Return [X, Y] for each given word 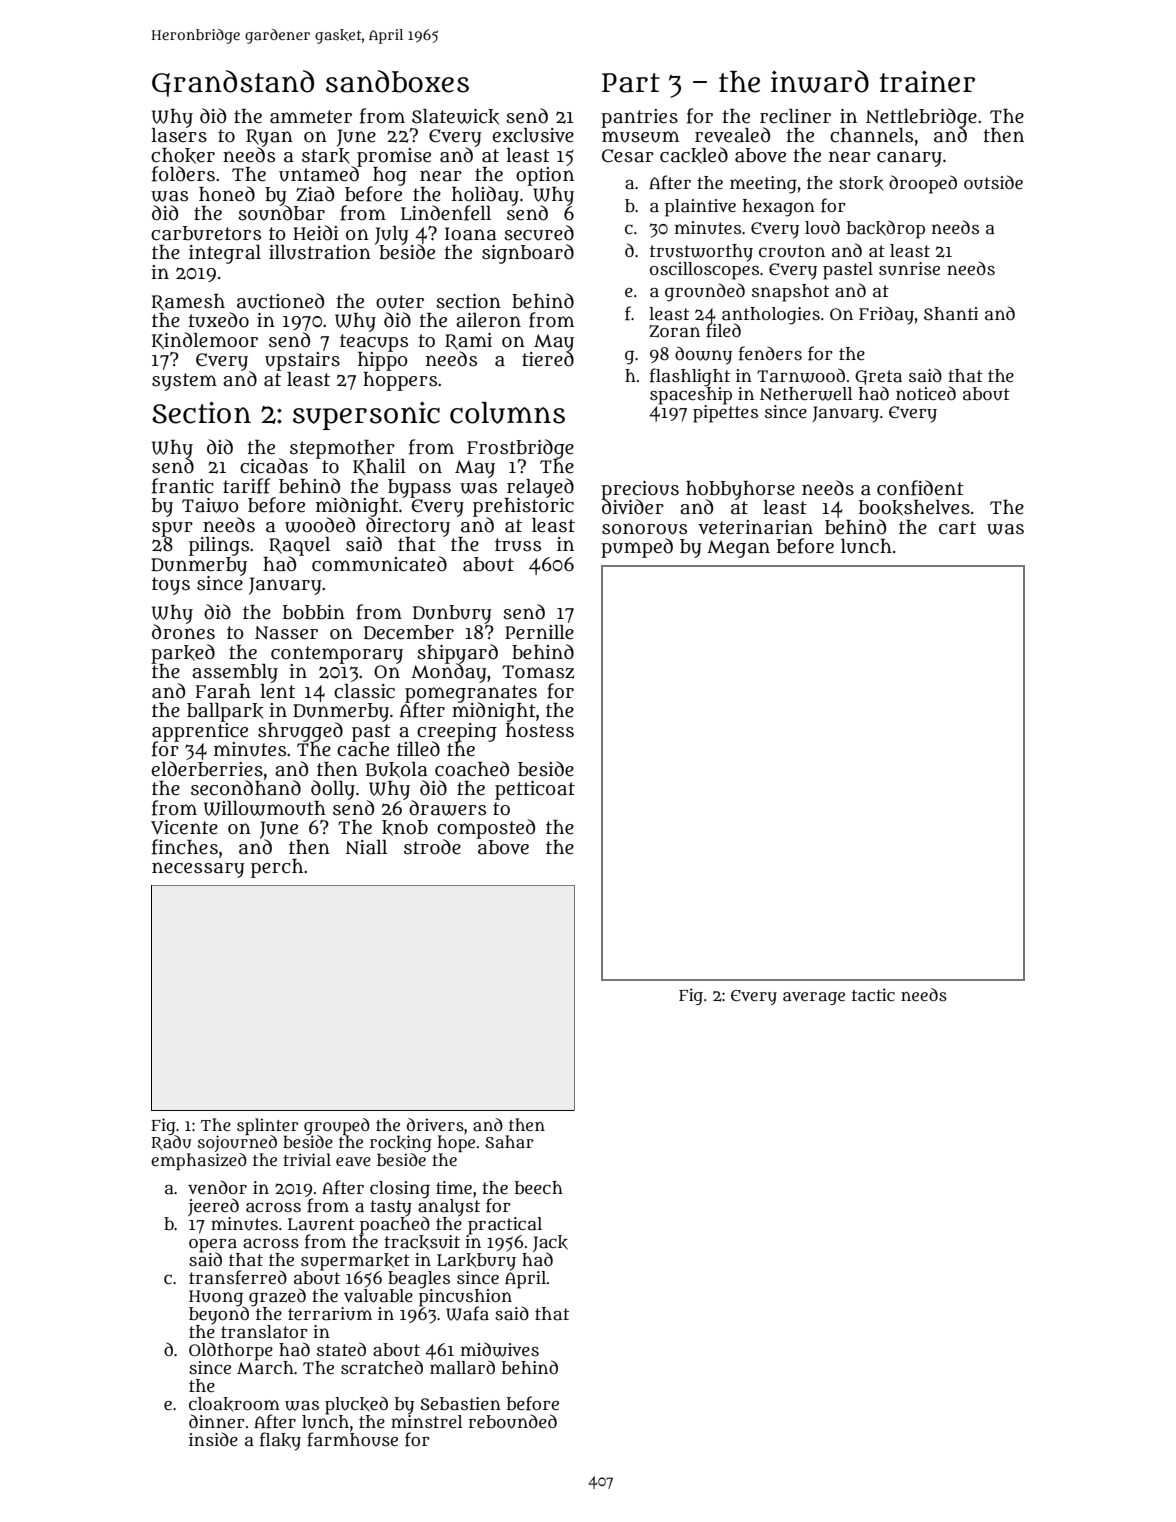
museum [640, 137]
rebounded [513, 1421]
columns [507, 413]
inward [820, 81]
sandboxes [397, 81]
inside [213, 1439]
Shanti [951, 314]
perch [277, 868]
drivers [435, 1124]
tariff [246, 486]
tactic [873, 994]
